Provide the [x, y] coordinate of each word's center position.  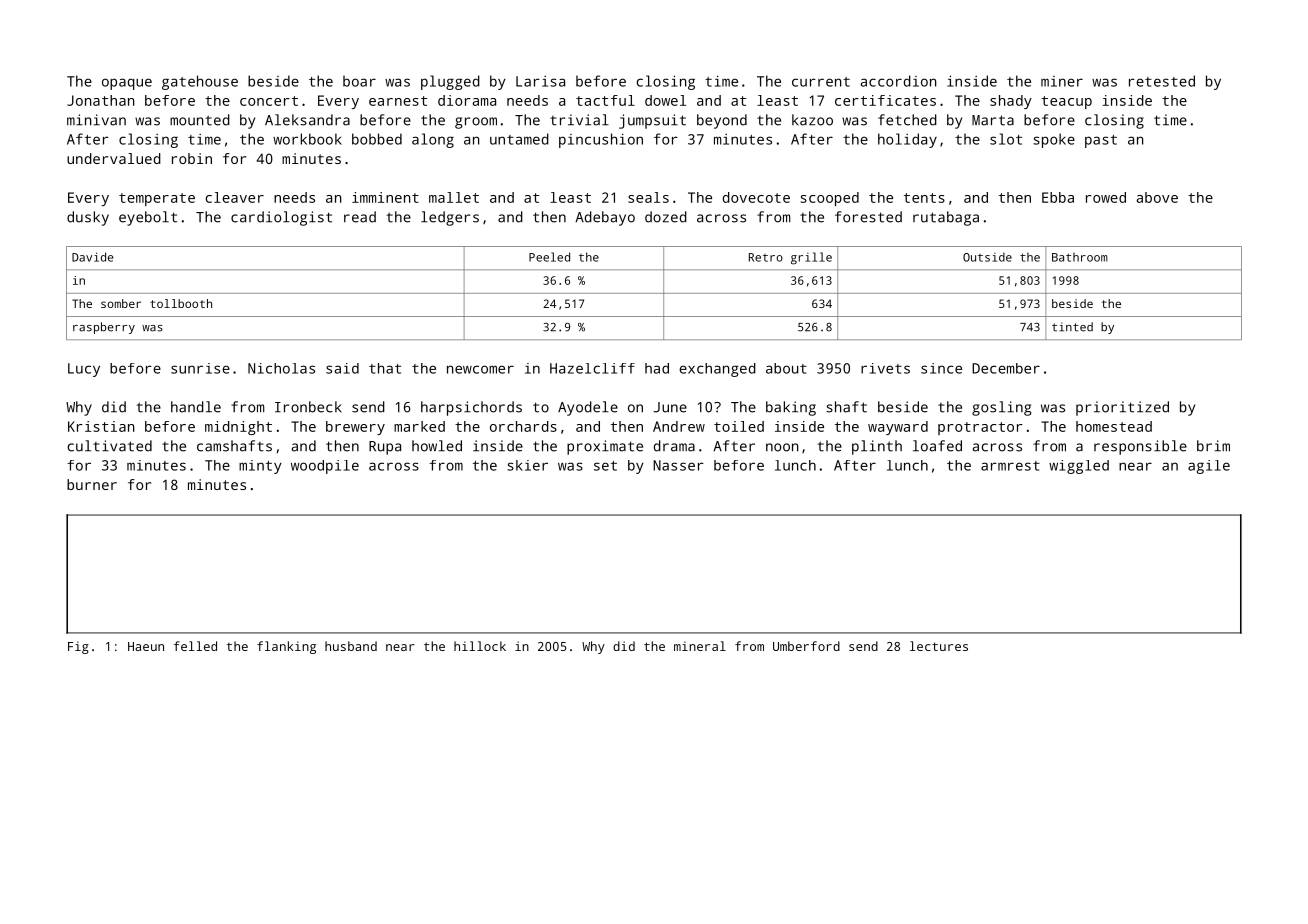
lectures [939, 646]
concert [269, 101]
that [385, 368]
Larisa [540, 81]
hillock [480, 646]
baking [791, 408]
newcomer [480, 369]
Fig [78, 647]
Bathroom [1080, 257]
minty [260, 467]
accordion [899, 81]
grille [811, 258]
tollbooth [181, 303]
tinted [1072, 327]
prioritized [1122, 408]
